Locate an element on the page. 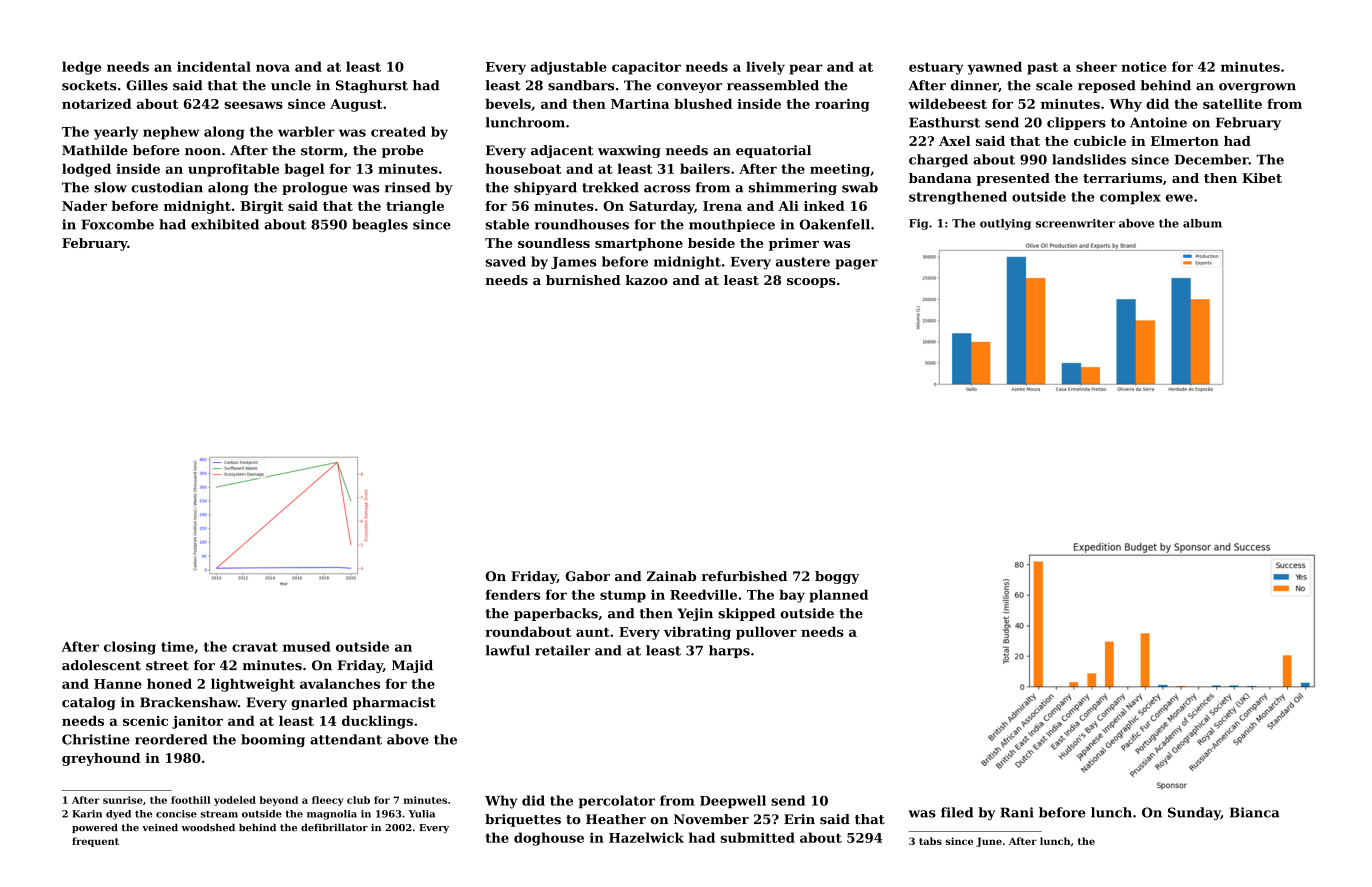  sandbars is located at coordinates (581, 85).
